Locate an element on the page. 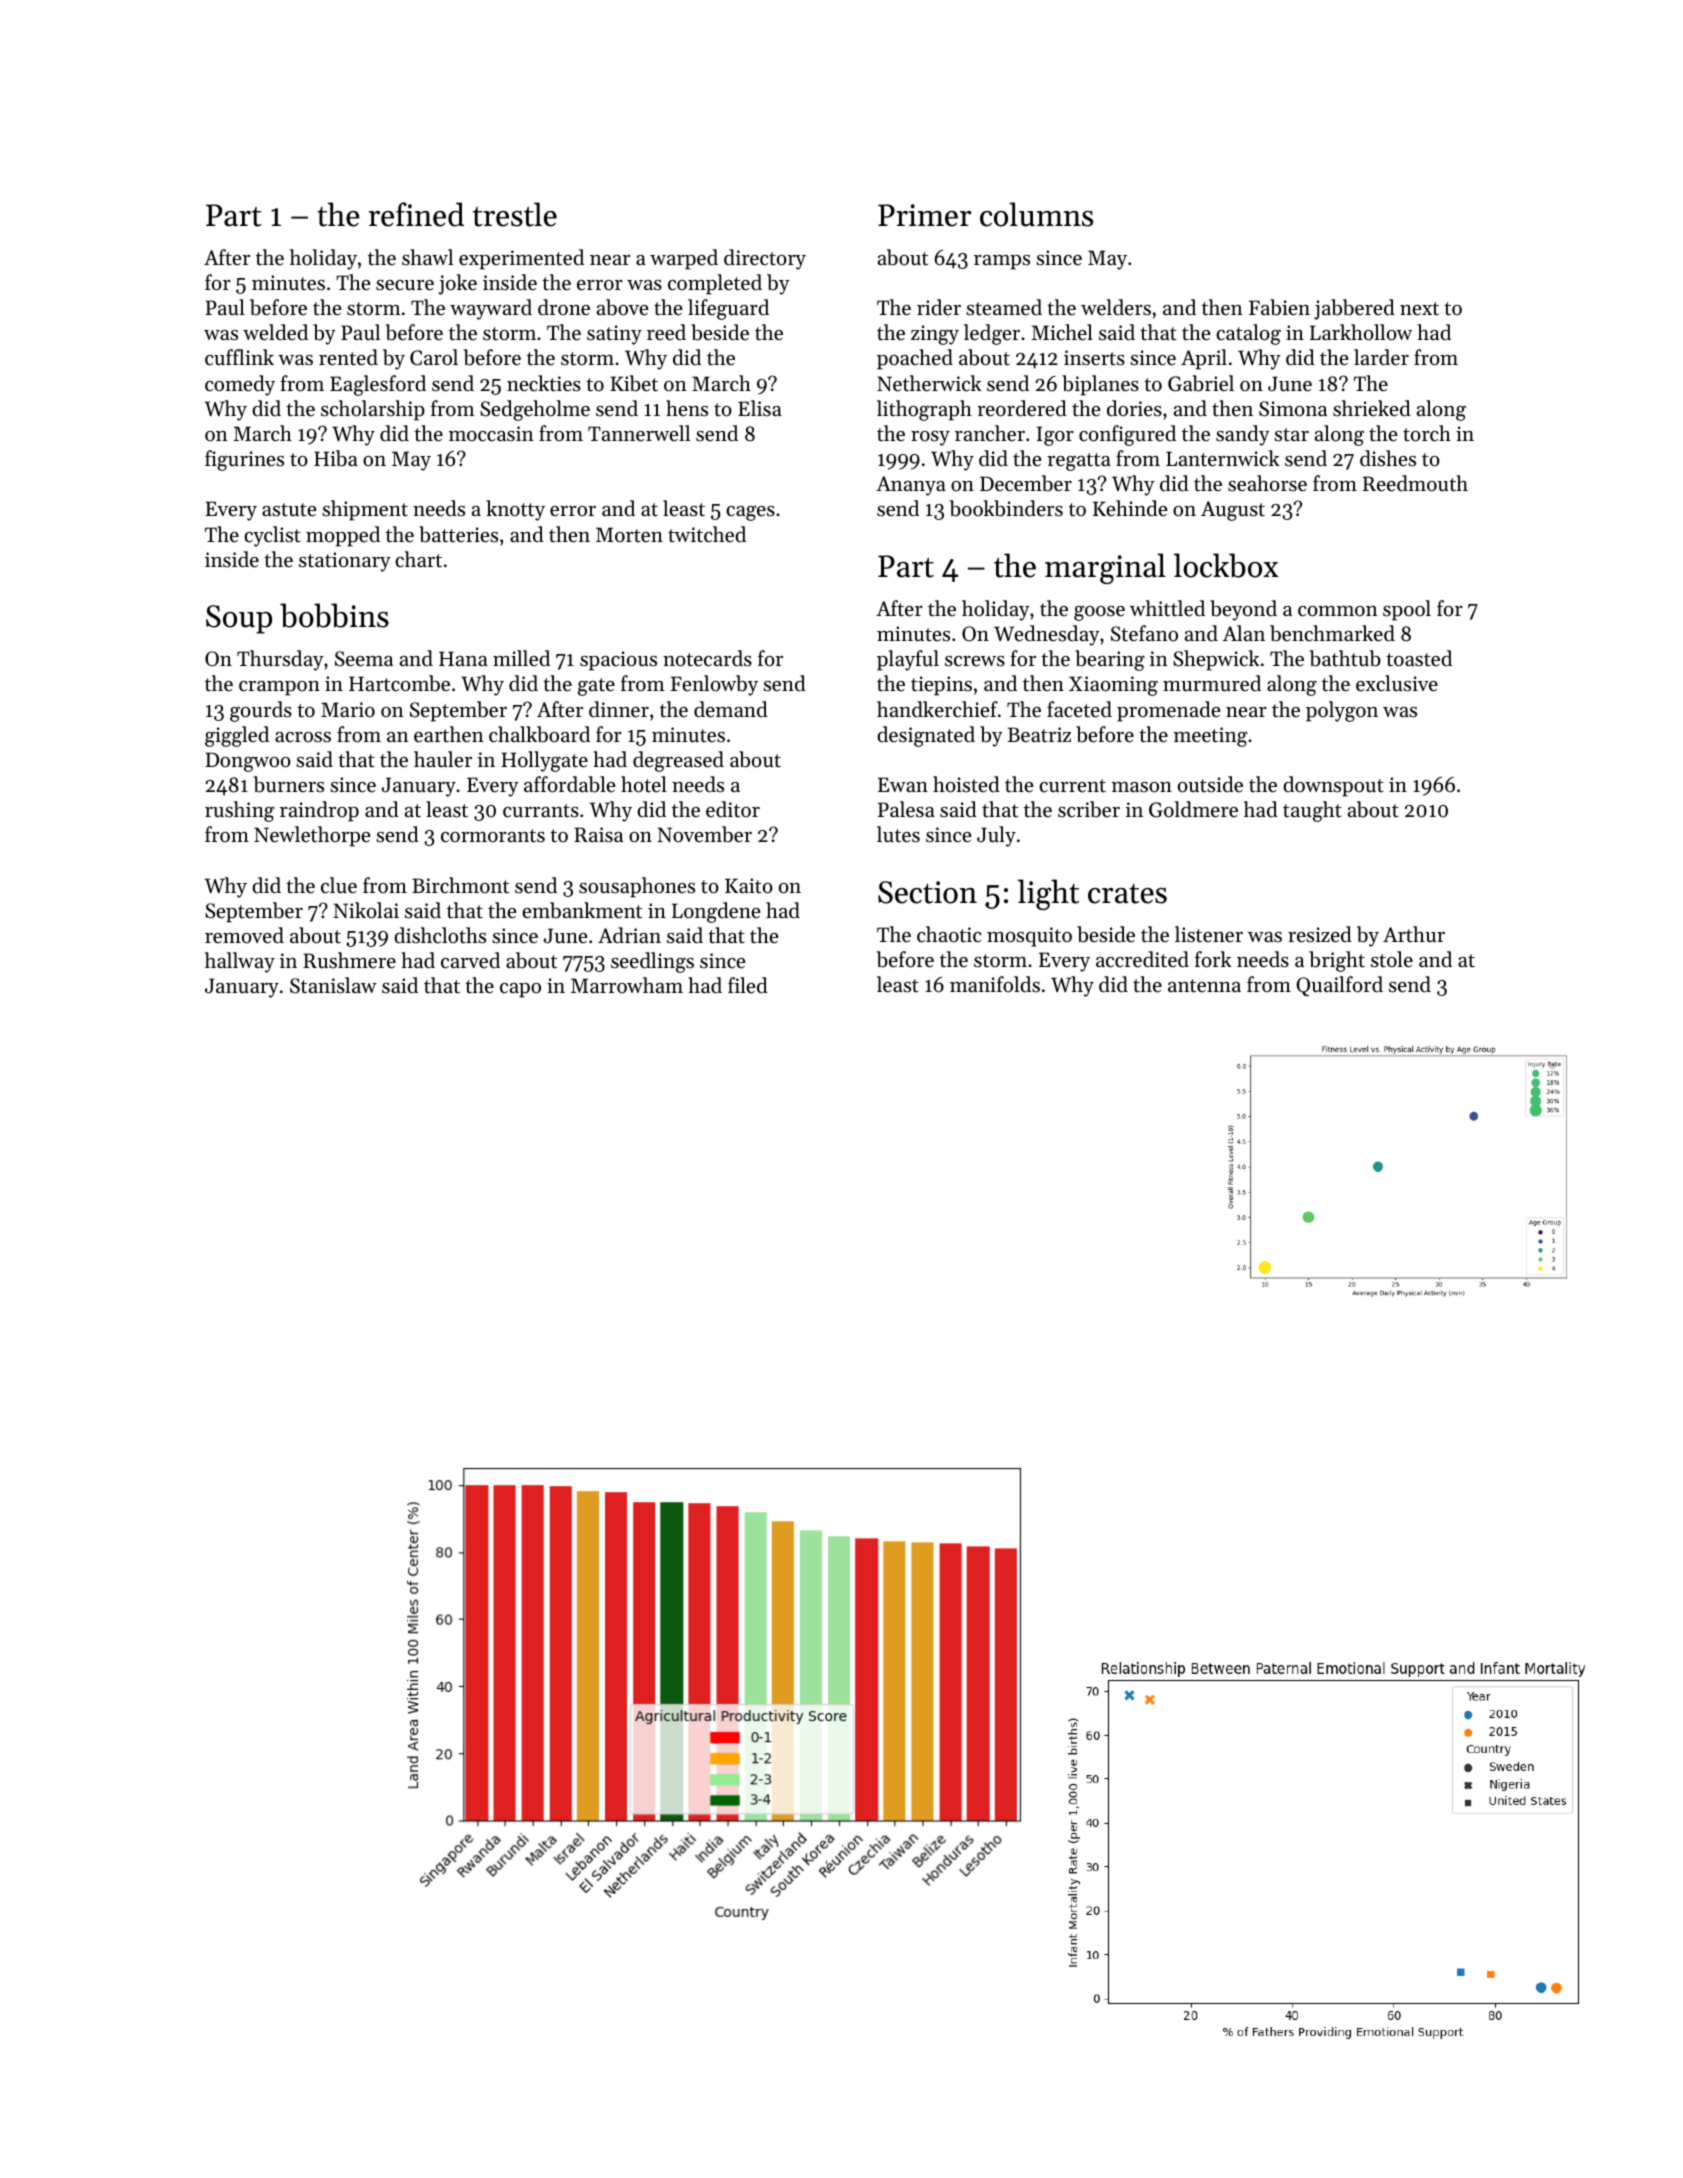 The width and height of the page is (1683, 2178). chaotic is located at coordinates (949, 934).
